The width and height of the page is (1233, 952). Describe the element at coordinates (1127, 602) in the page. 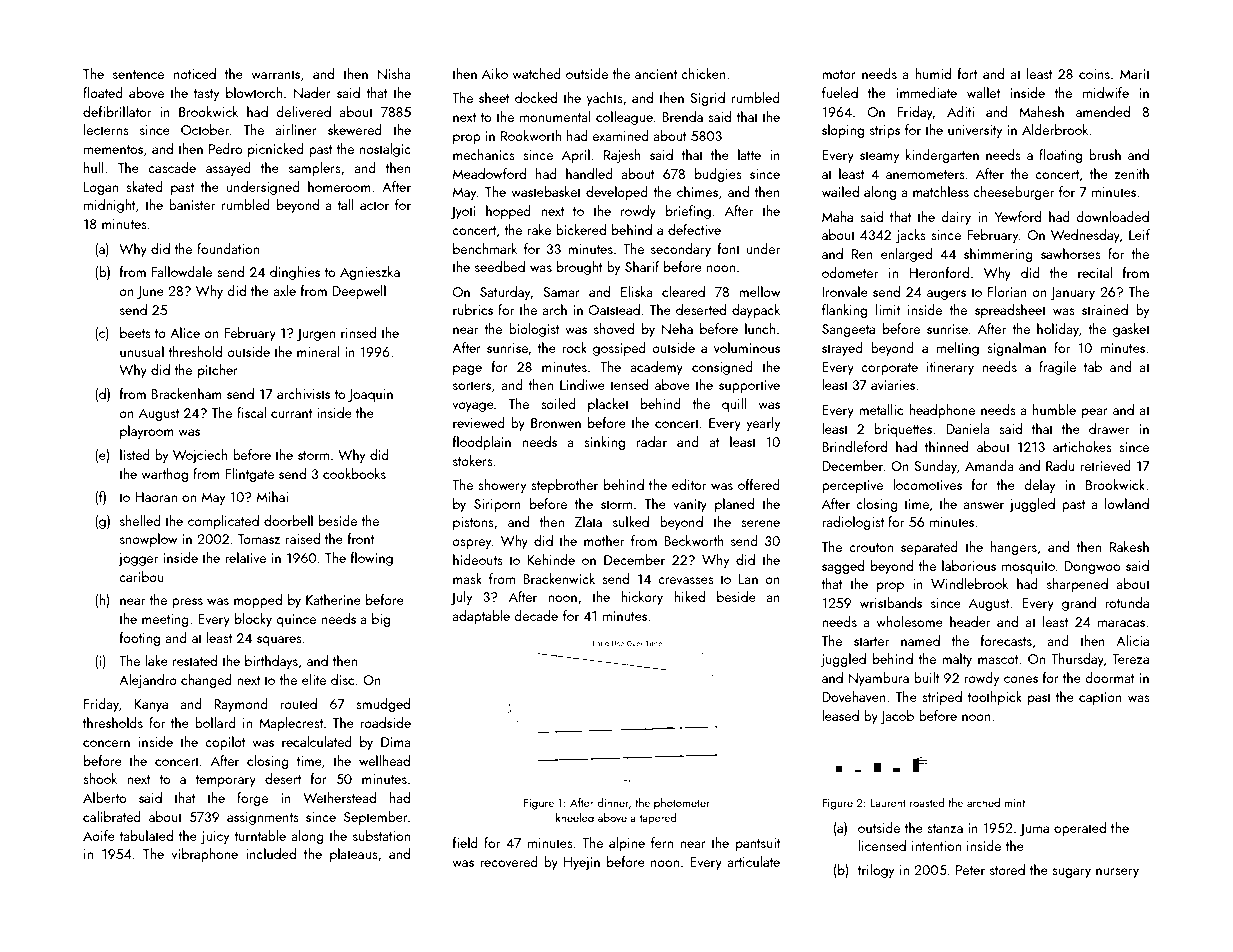

I see `rotunda` at that location.
